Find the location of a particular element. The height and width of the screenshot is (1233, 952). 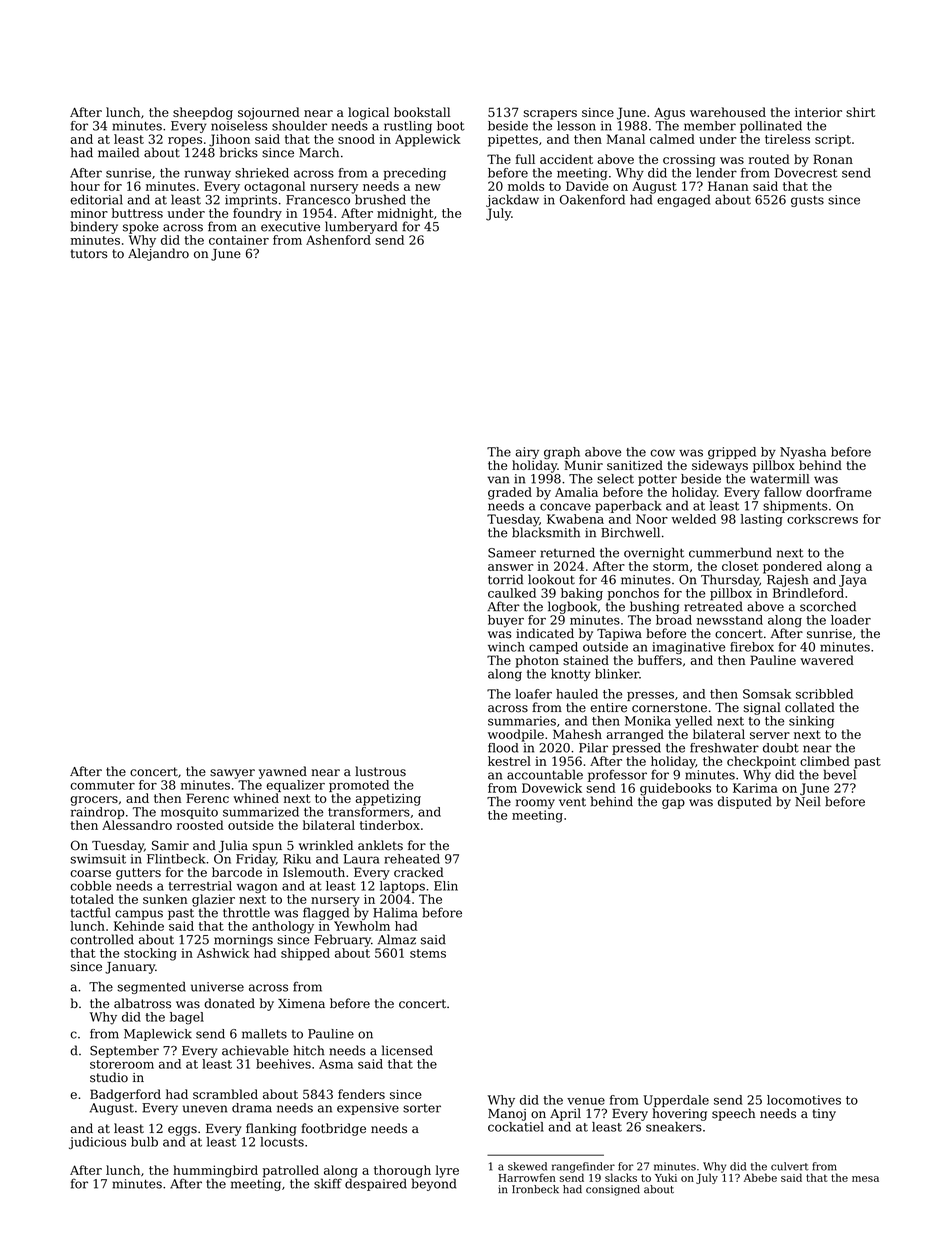

disputed is located at coordinates (745, 802).
